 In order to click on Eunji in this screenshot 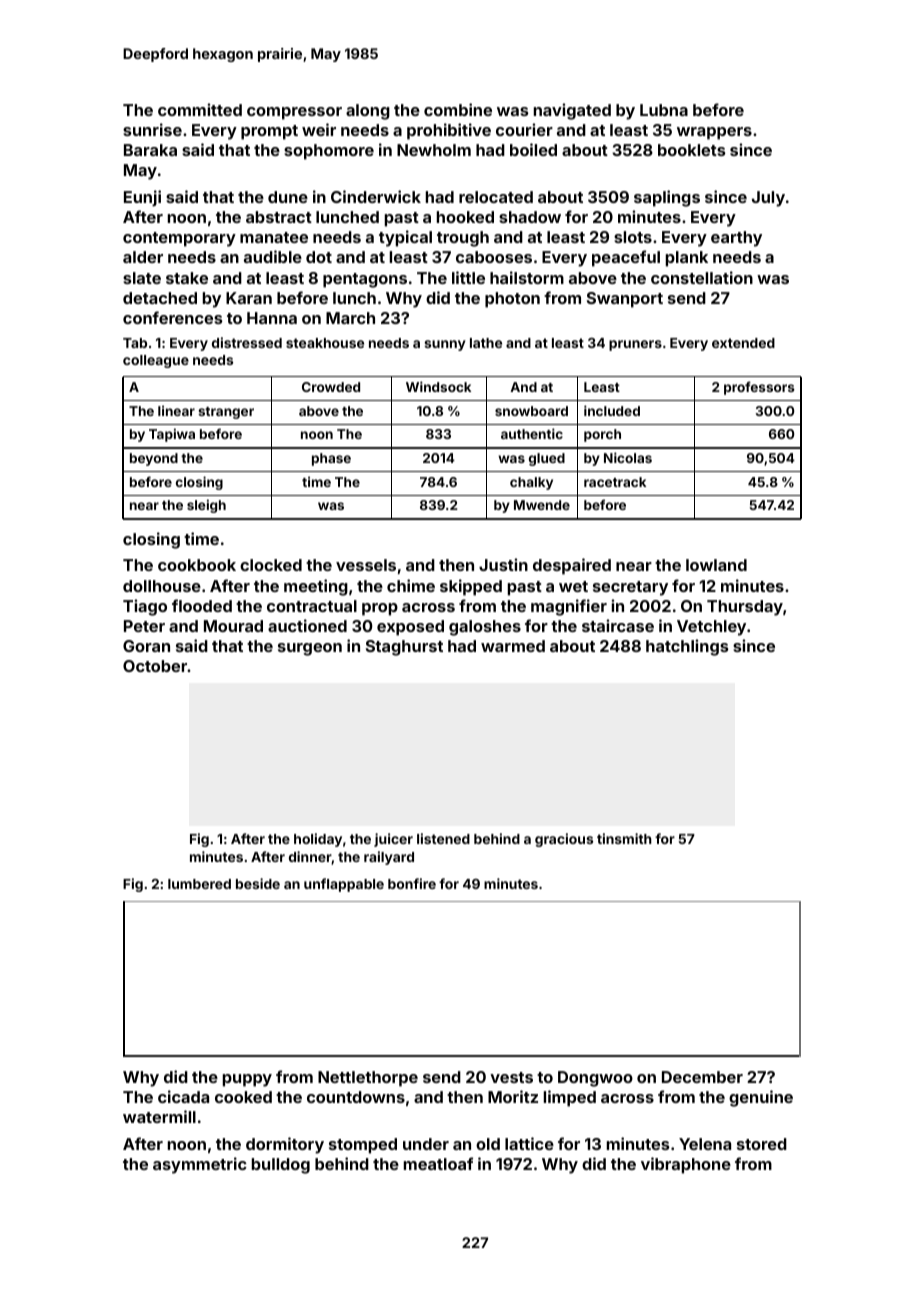, I will do `click(142, 198)`.
